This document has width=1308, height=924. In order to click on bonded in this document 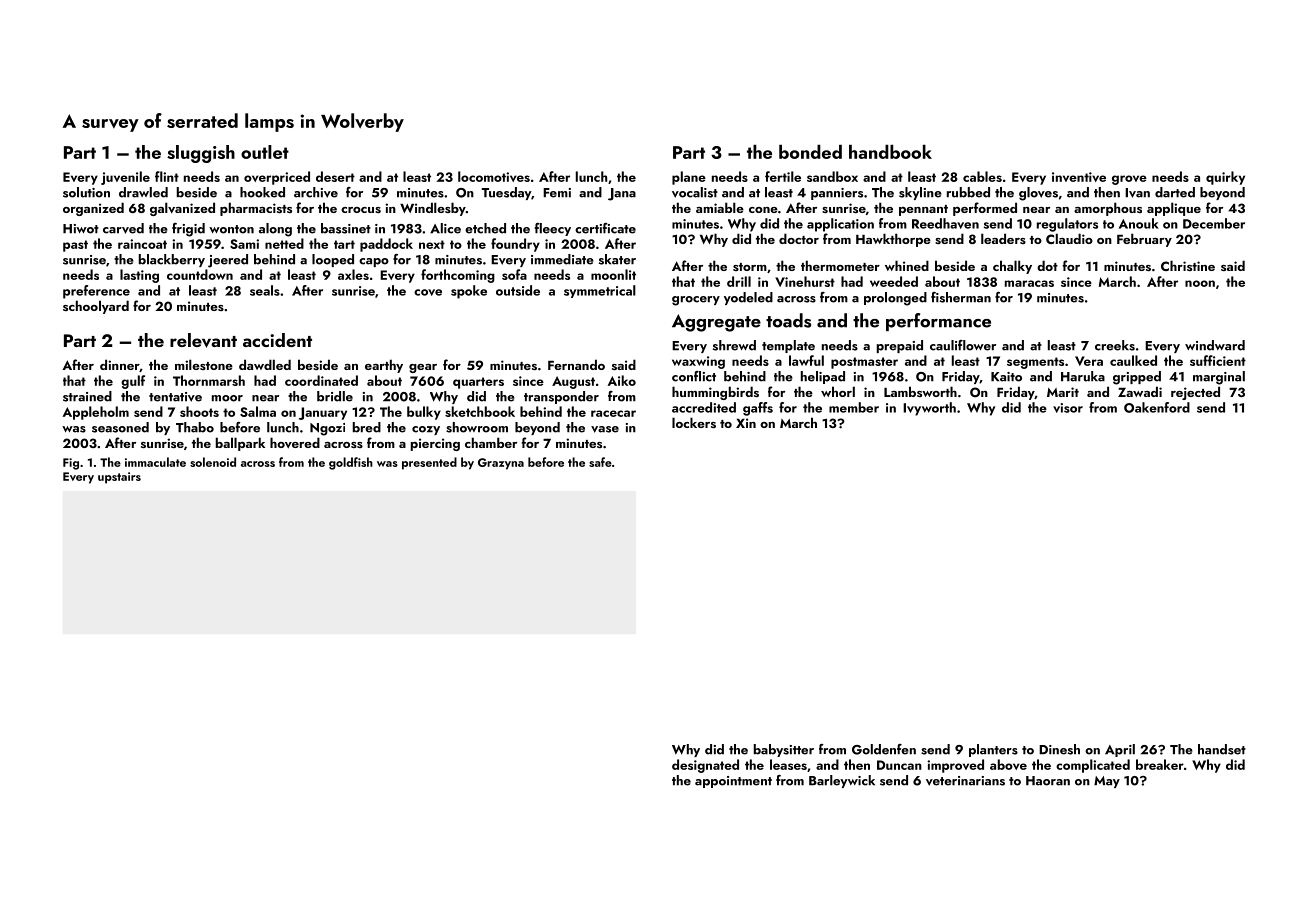, I will do `click(810, 152)`.
